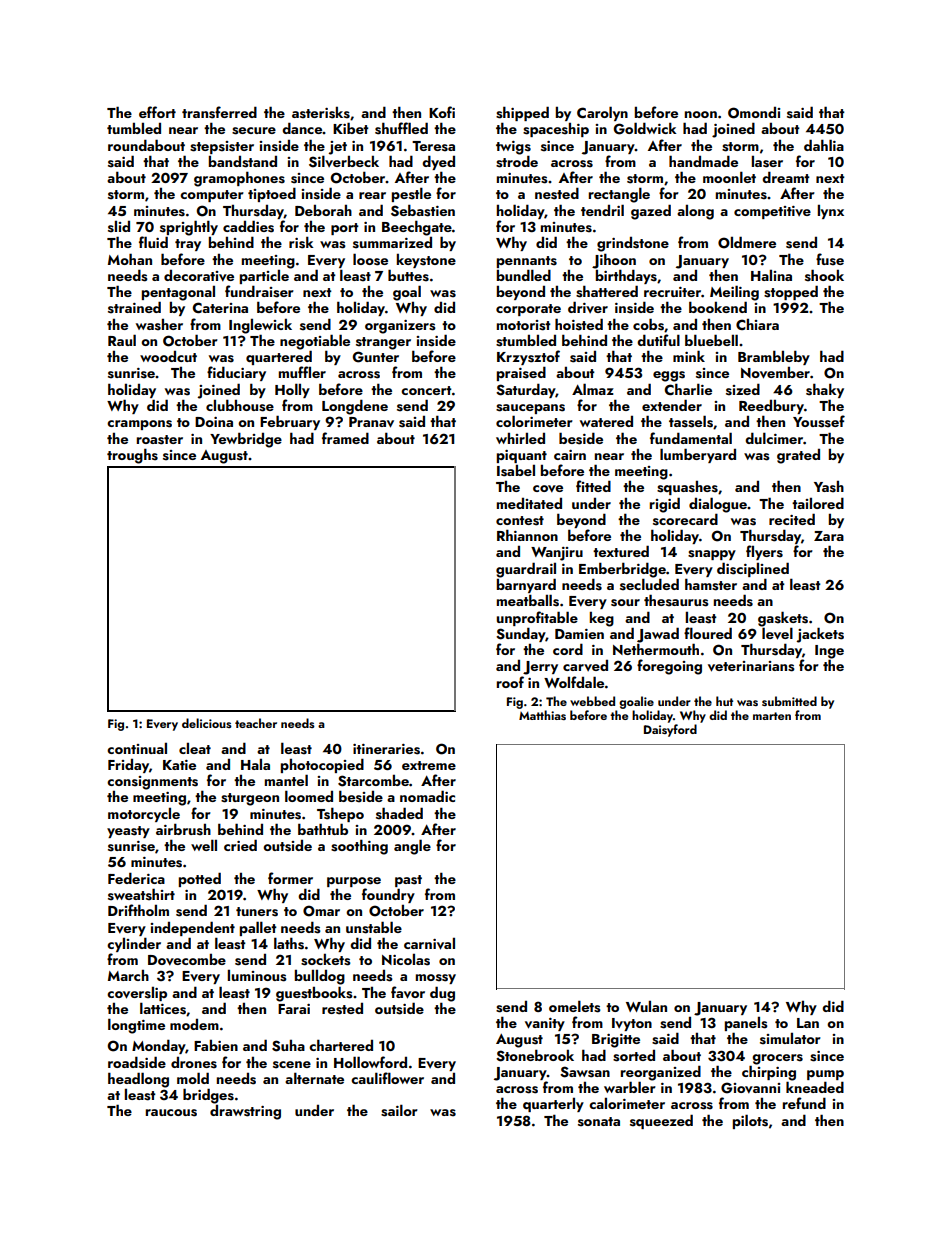 This screenshot has height=1233, width=952. What do you see at coordinates (157, 112) in the screenshot?
I see `effort` at bounding box center [157, 112].
